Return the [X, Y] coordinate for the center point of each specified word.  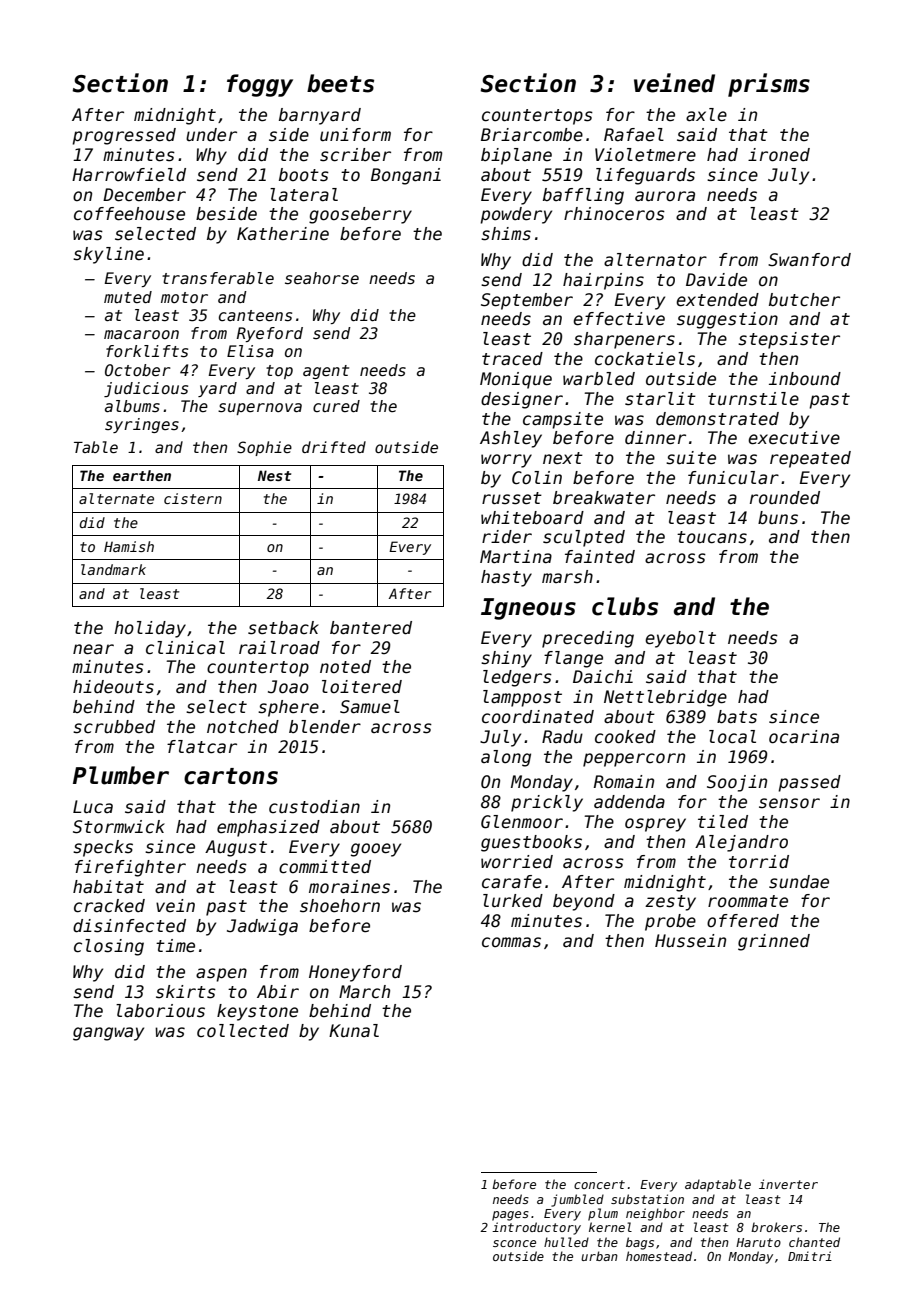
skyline [108, 255]
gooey [376, 850]
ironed [779, 155]
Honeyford [355, 973]
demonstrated [717, 419]
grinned [774, 942]
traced [512, 359]
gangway [108, 1034]
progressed [124, 136]
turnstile [753, 399]
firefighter [130, 868]
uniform [355, 135]
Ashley [511, 439]
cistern [193, 498]
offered [743, 921]
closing [109, 947]
